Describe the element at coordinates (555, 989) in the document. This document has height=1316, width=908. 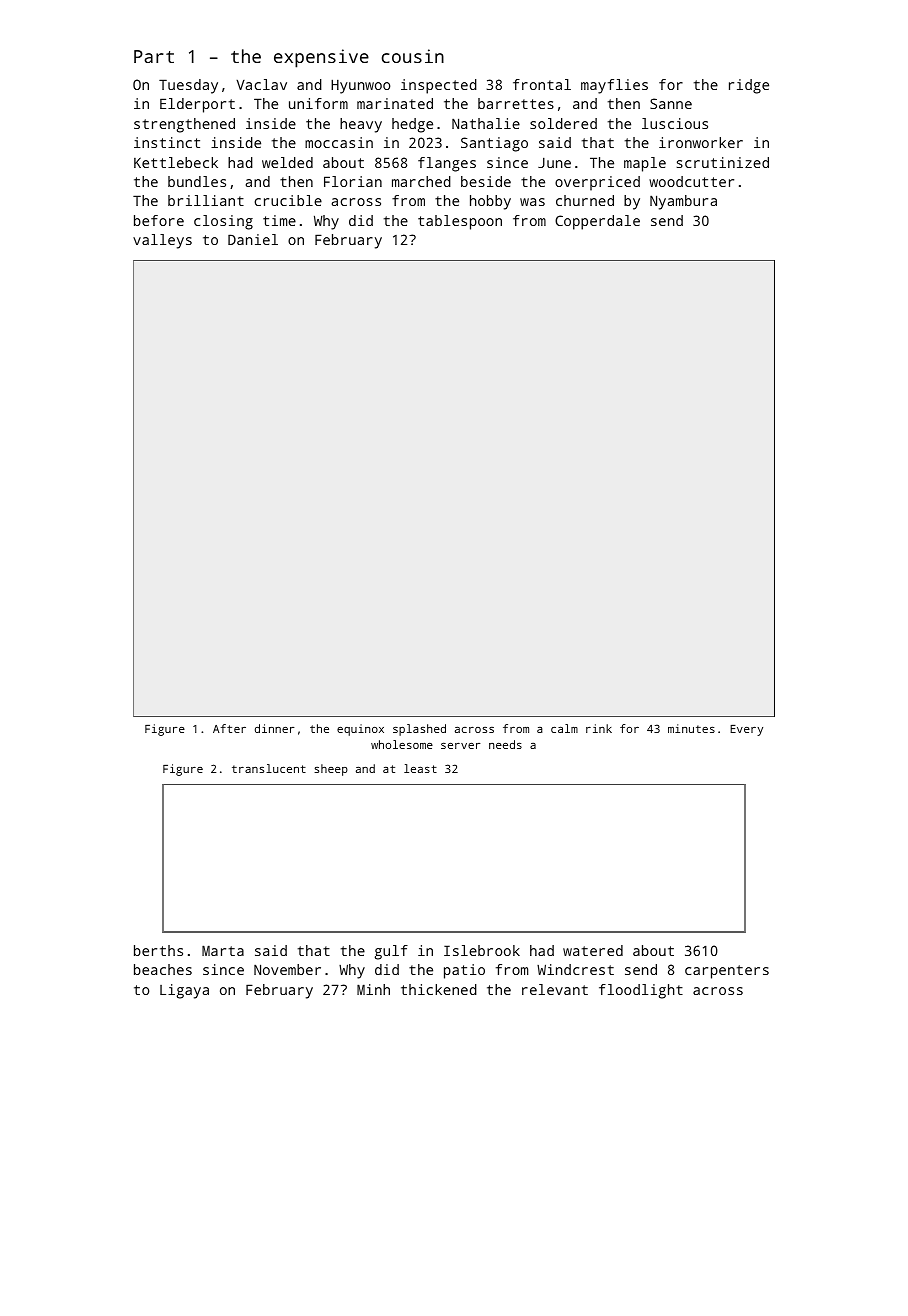
I see `relevant` at that location.
